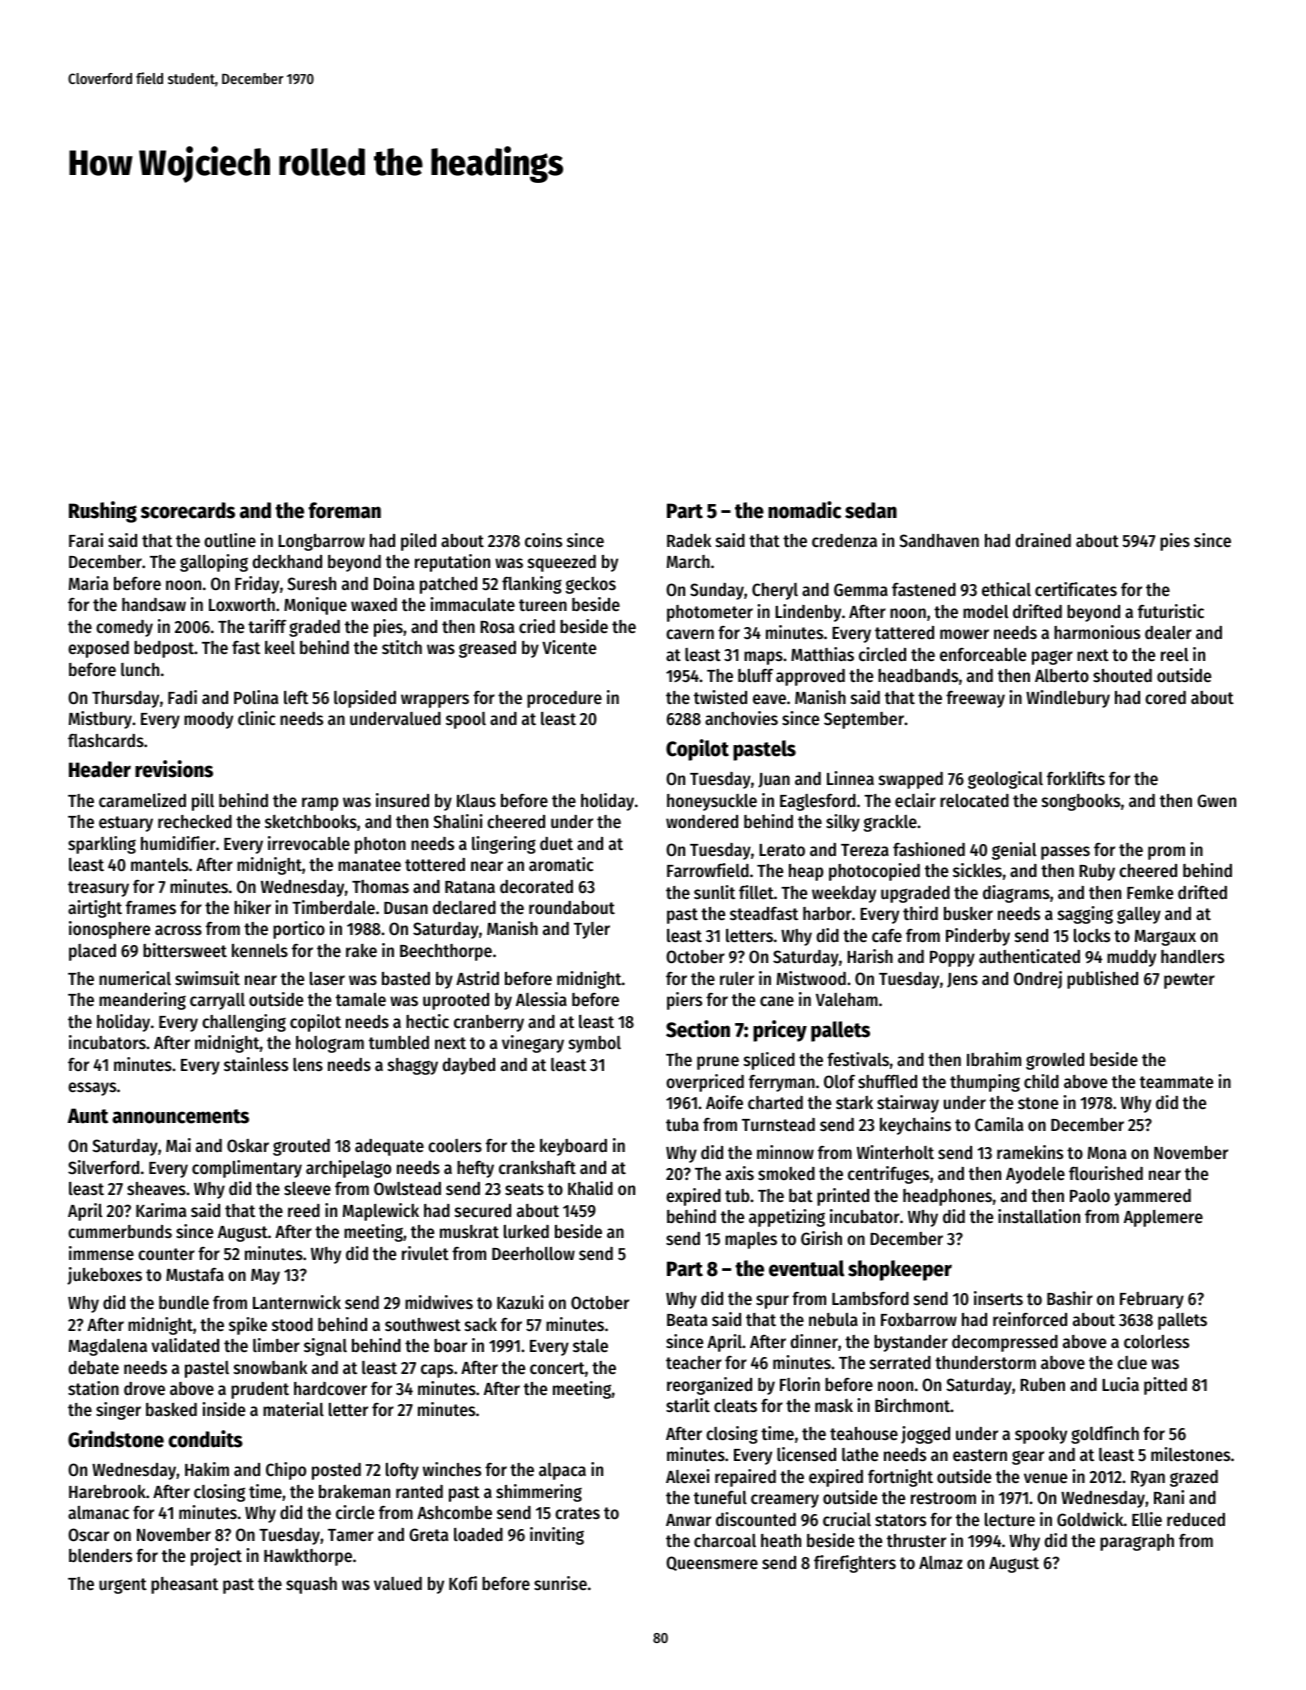 Image resolution: width=1306 pixels, height=1690 pixels. Describe the element at coordinates (1043, 540) in the document. I see `drained` at that location.
